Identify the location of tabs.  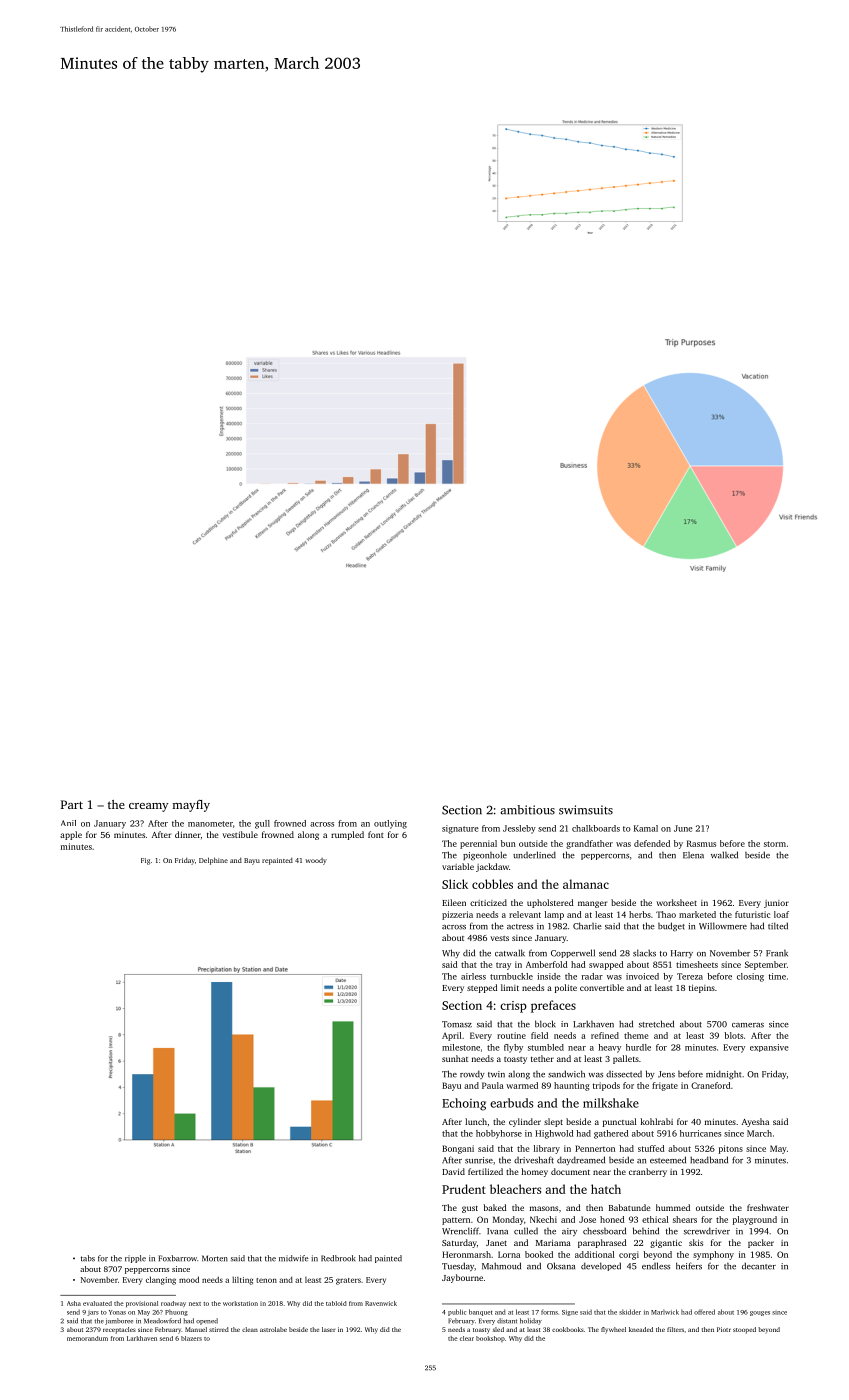
(88, 1258).
